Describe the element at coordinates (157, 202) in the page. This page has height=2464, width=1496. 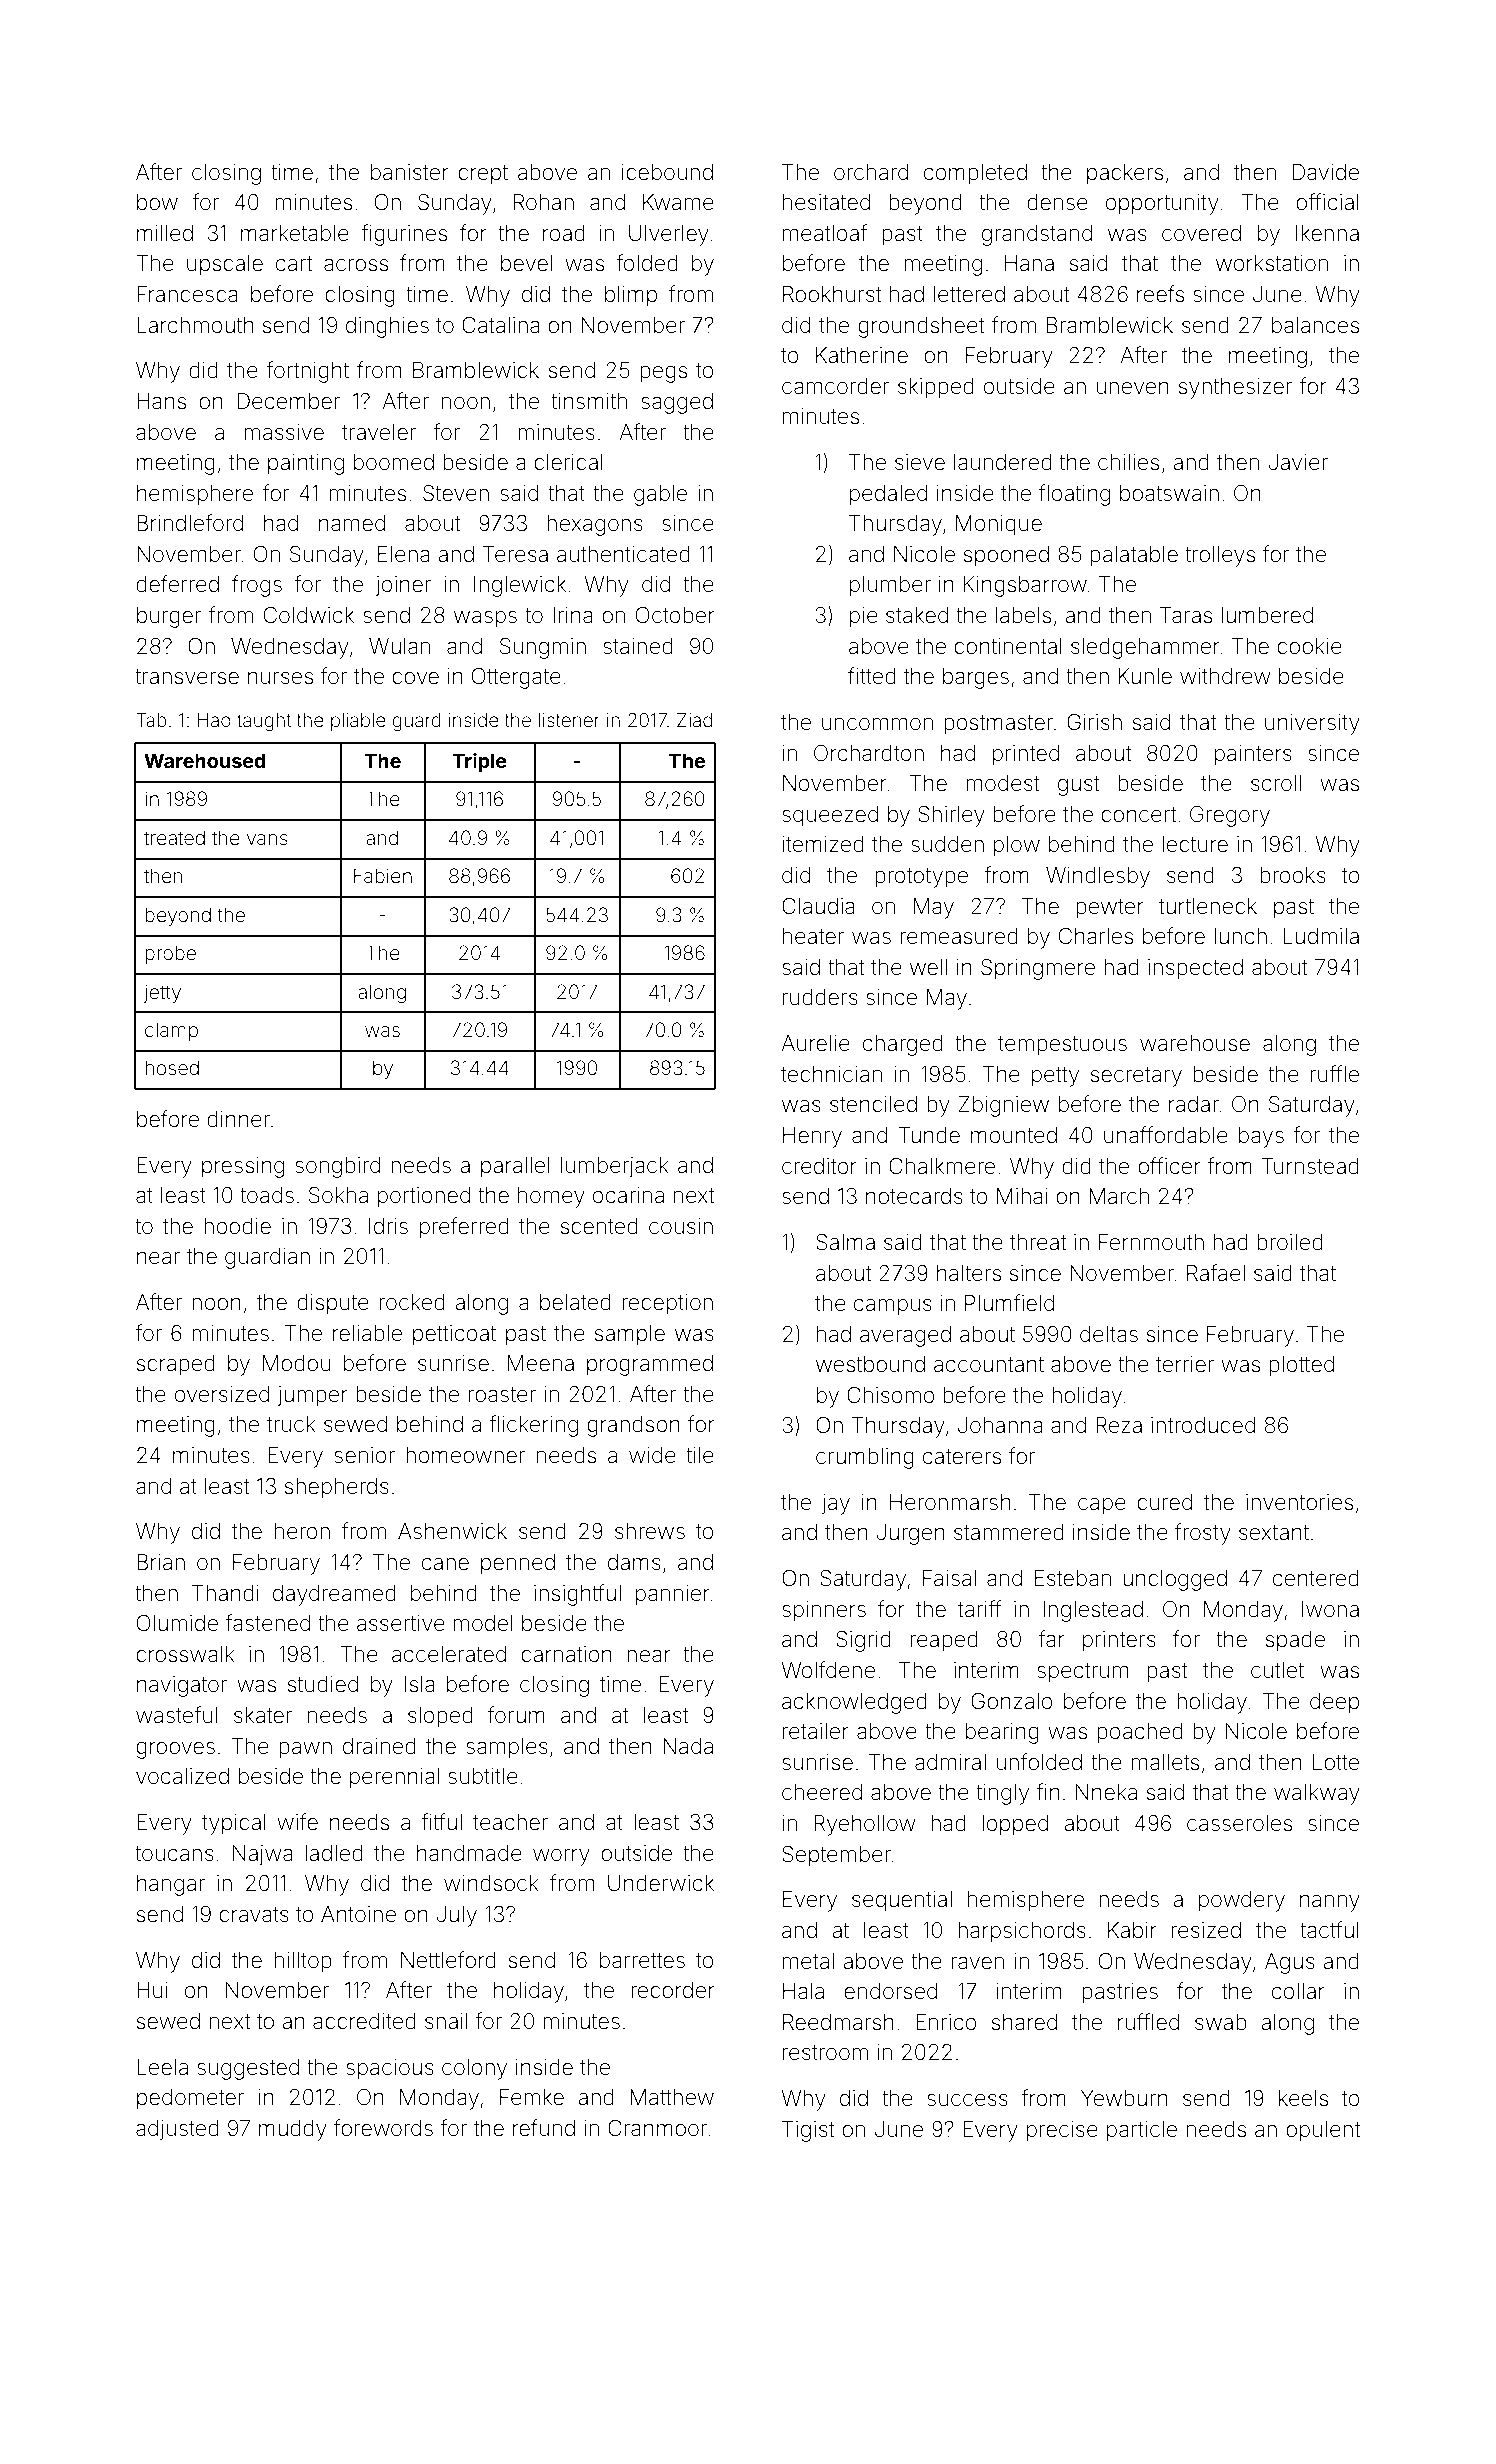
I see `bow` at that location.
